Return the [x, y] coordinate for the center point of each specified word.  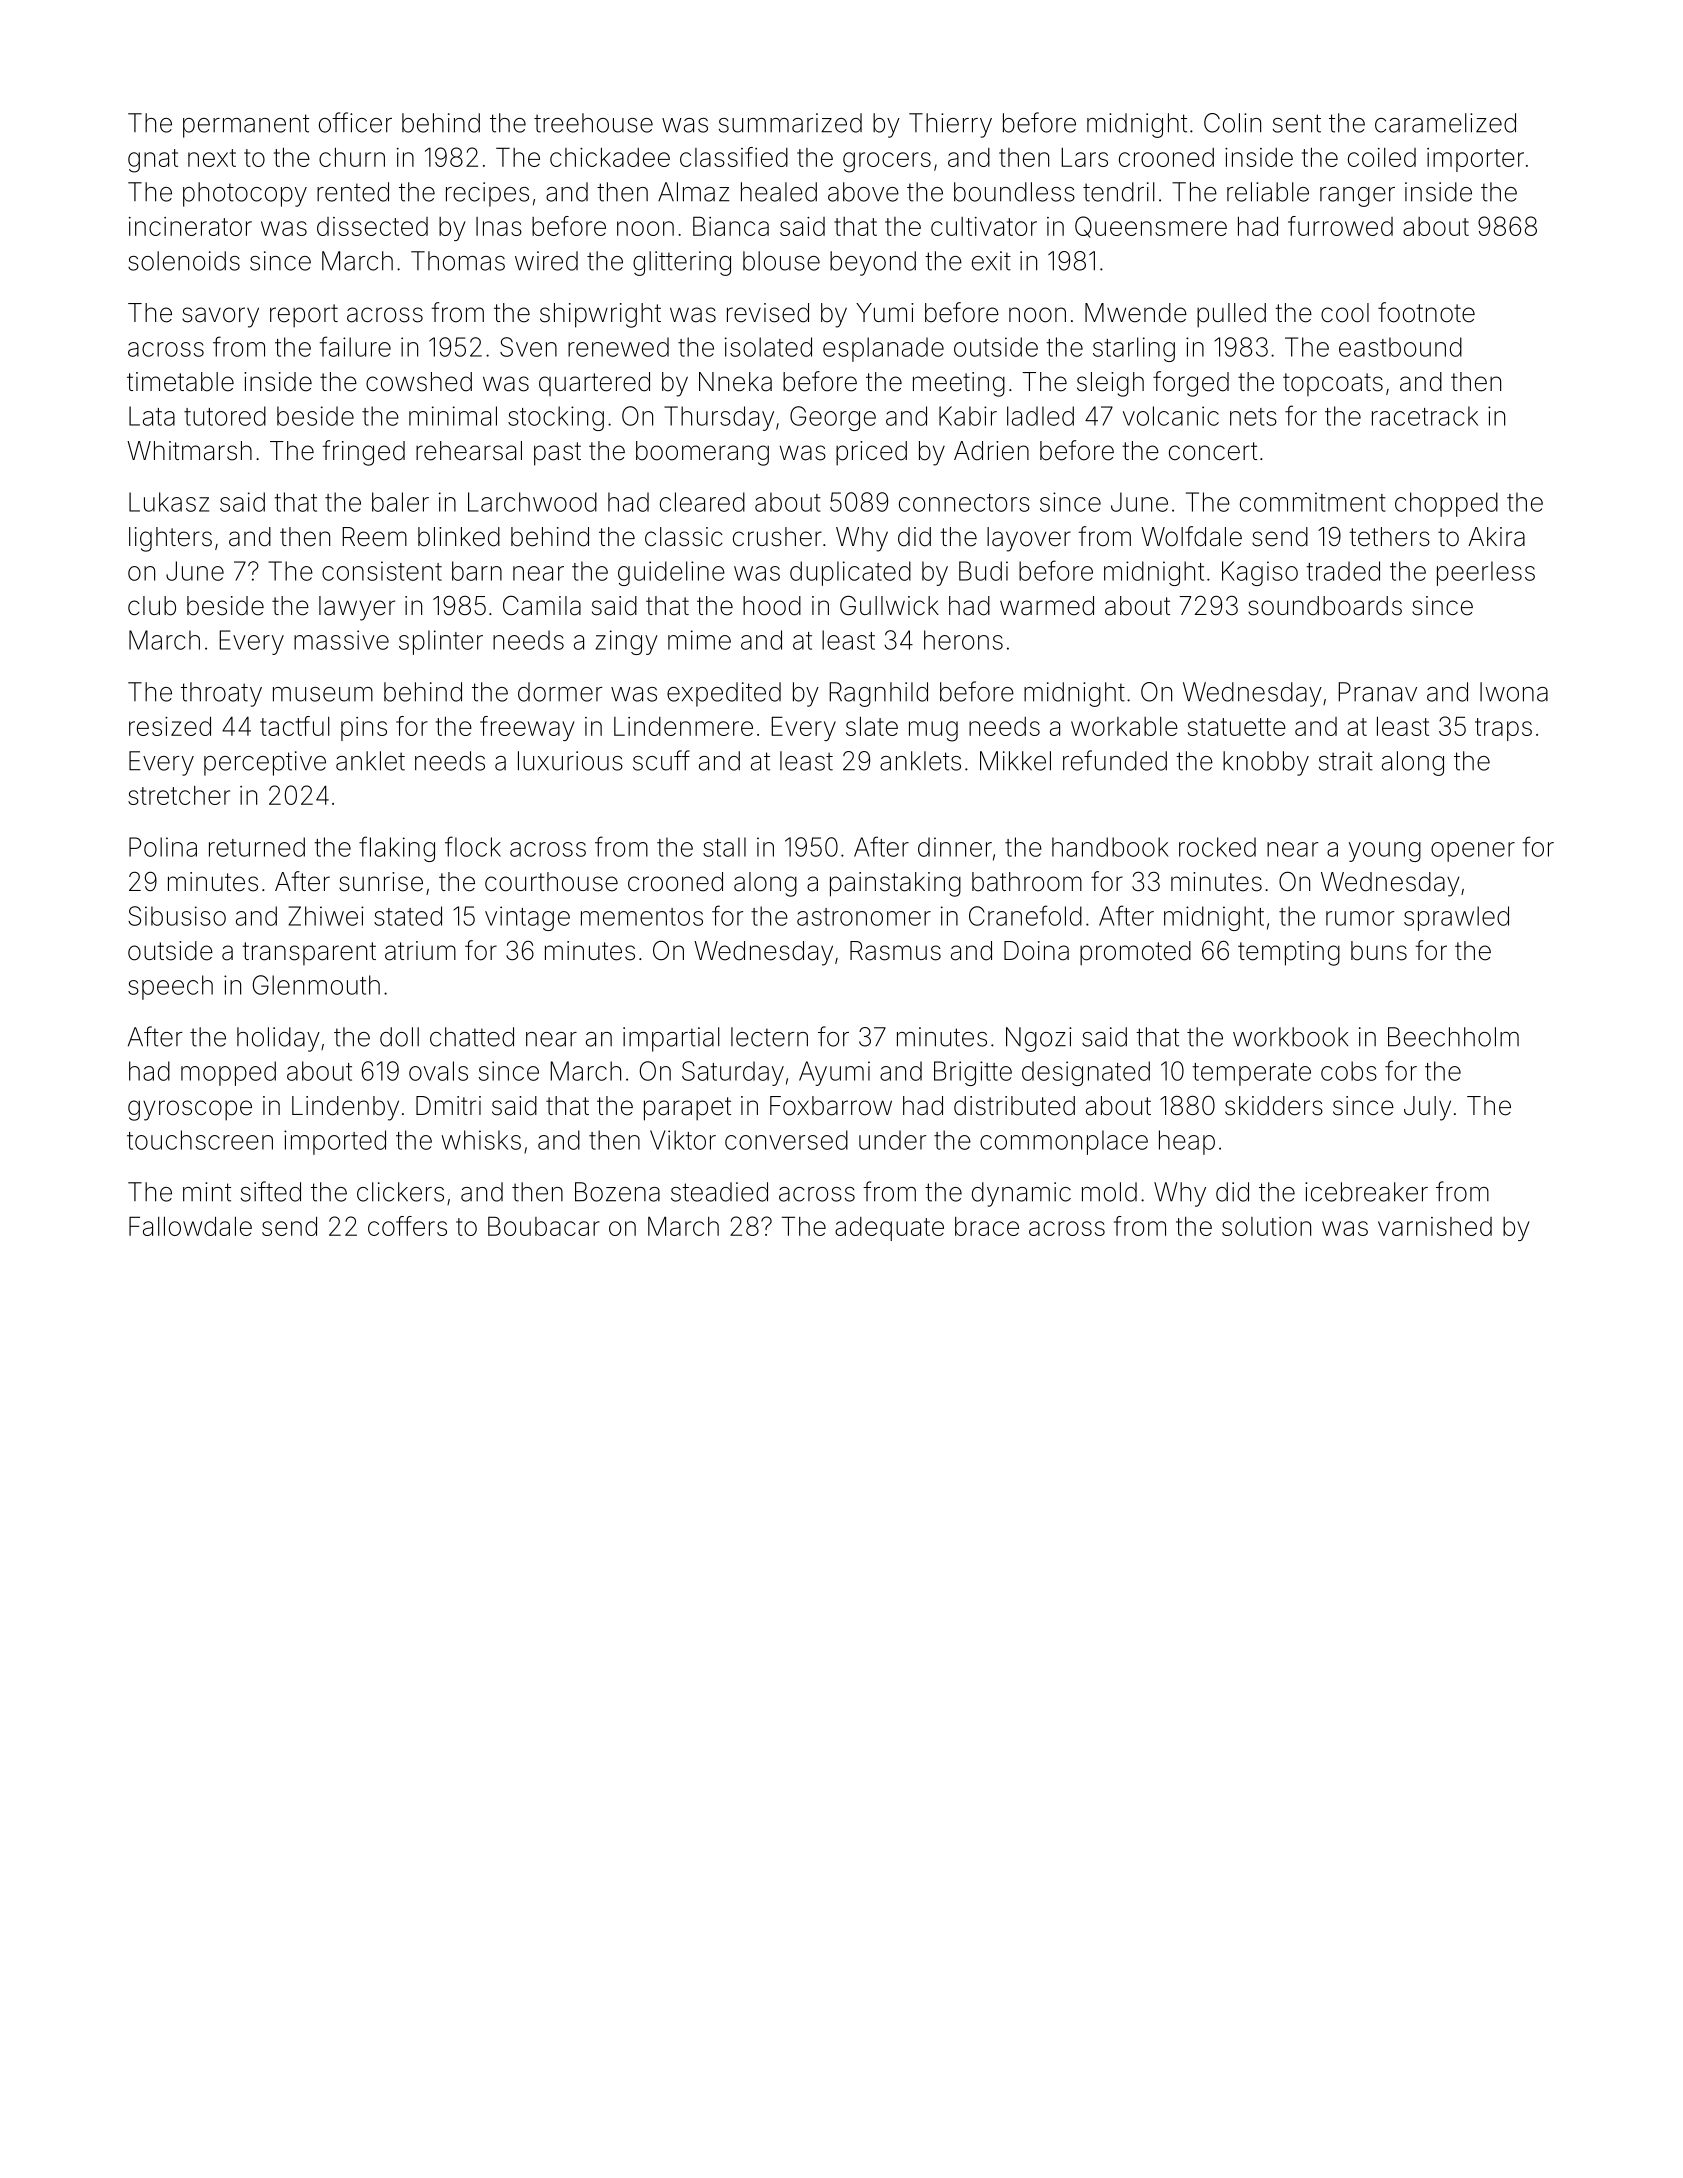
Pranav [1377, 692]
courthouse [551, 882]
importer [1475, 160]
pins [364, 729]
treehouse [593, 123]
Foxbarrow [831, 1106]
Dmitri [448, 1105]
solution [1266, 1226]
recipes [487, 194]
